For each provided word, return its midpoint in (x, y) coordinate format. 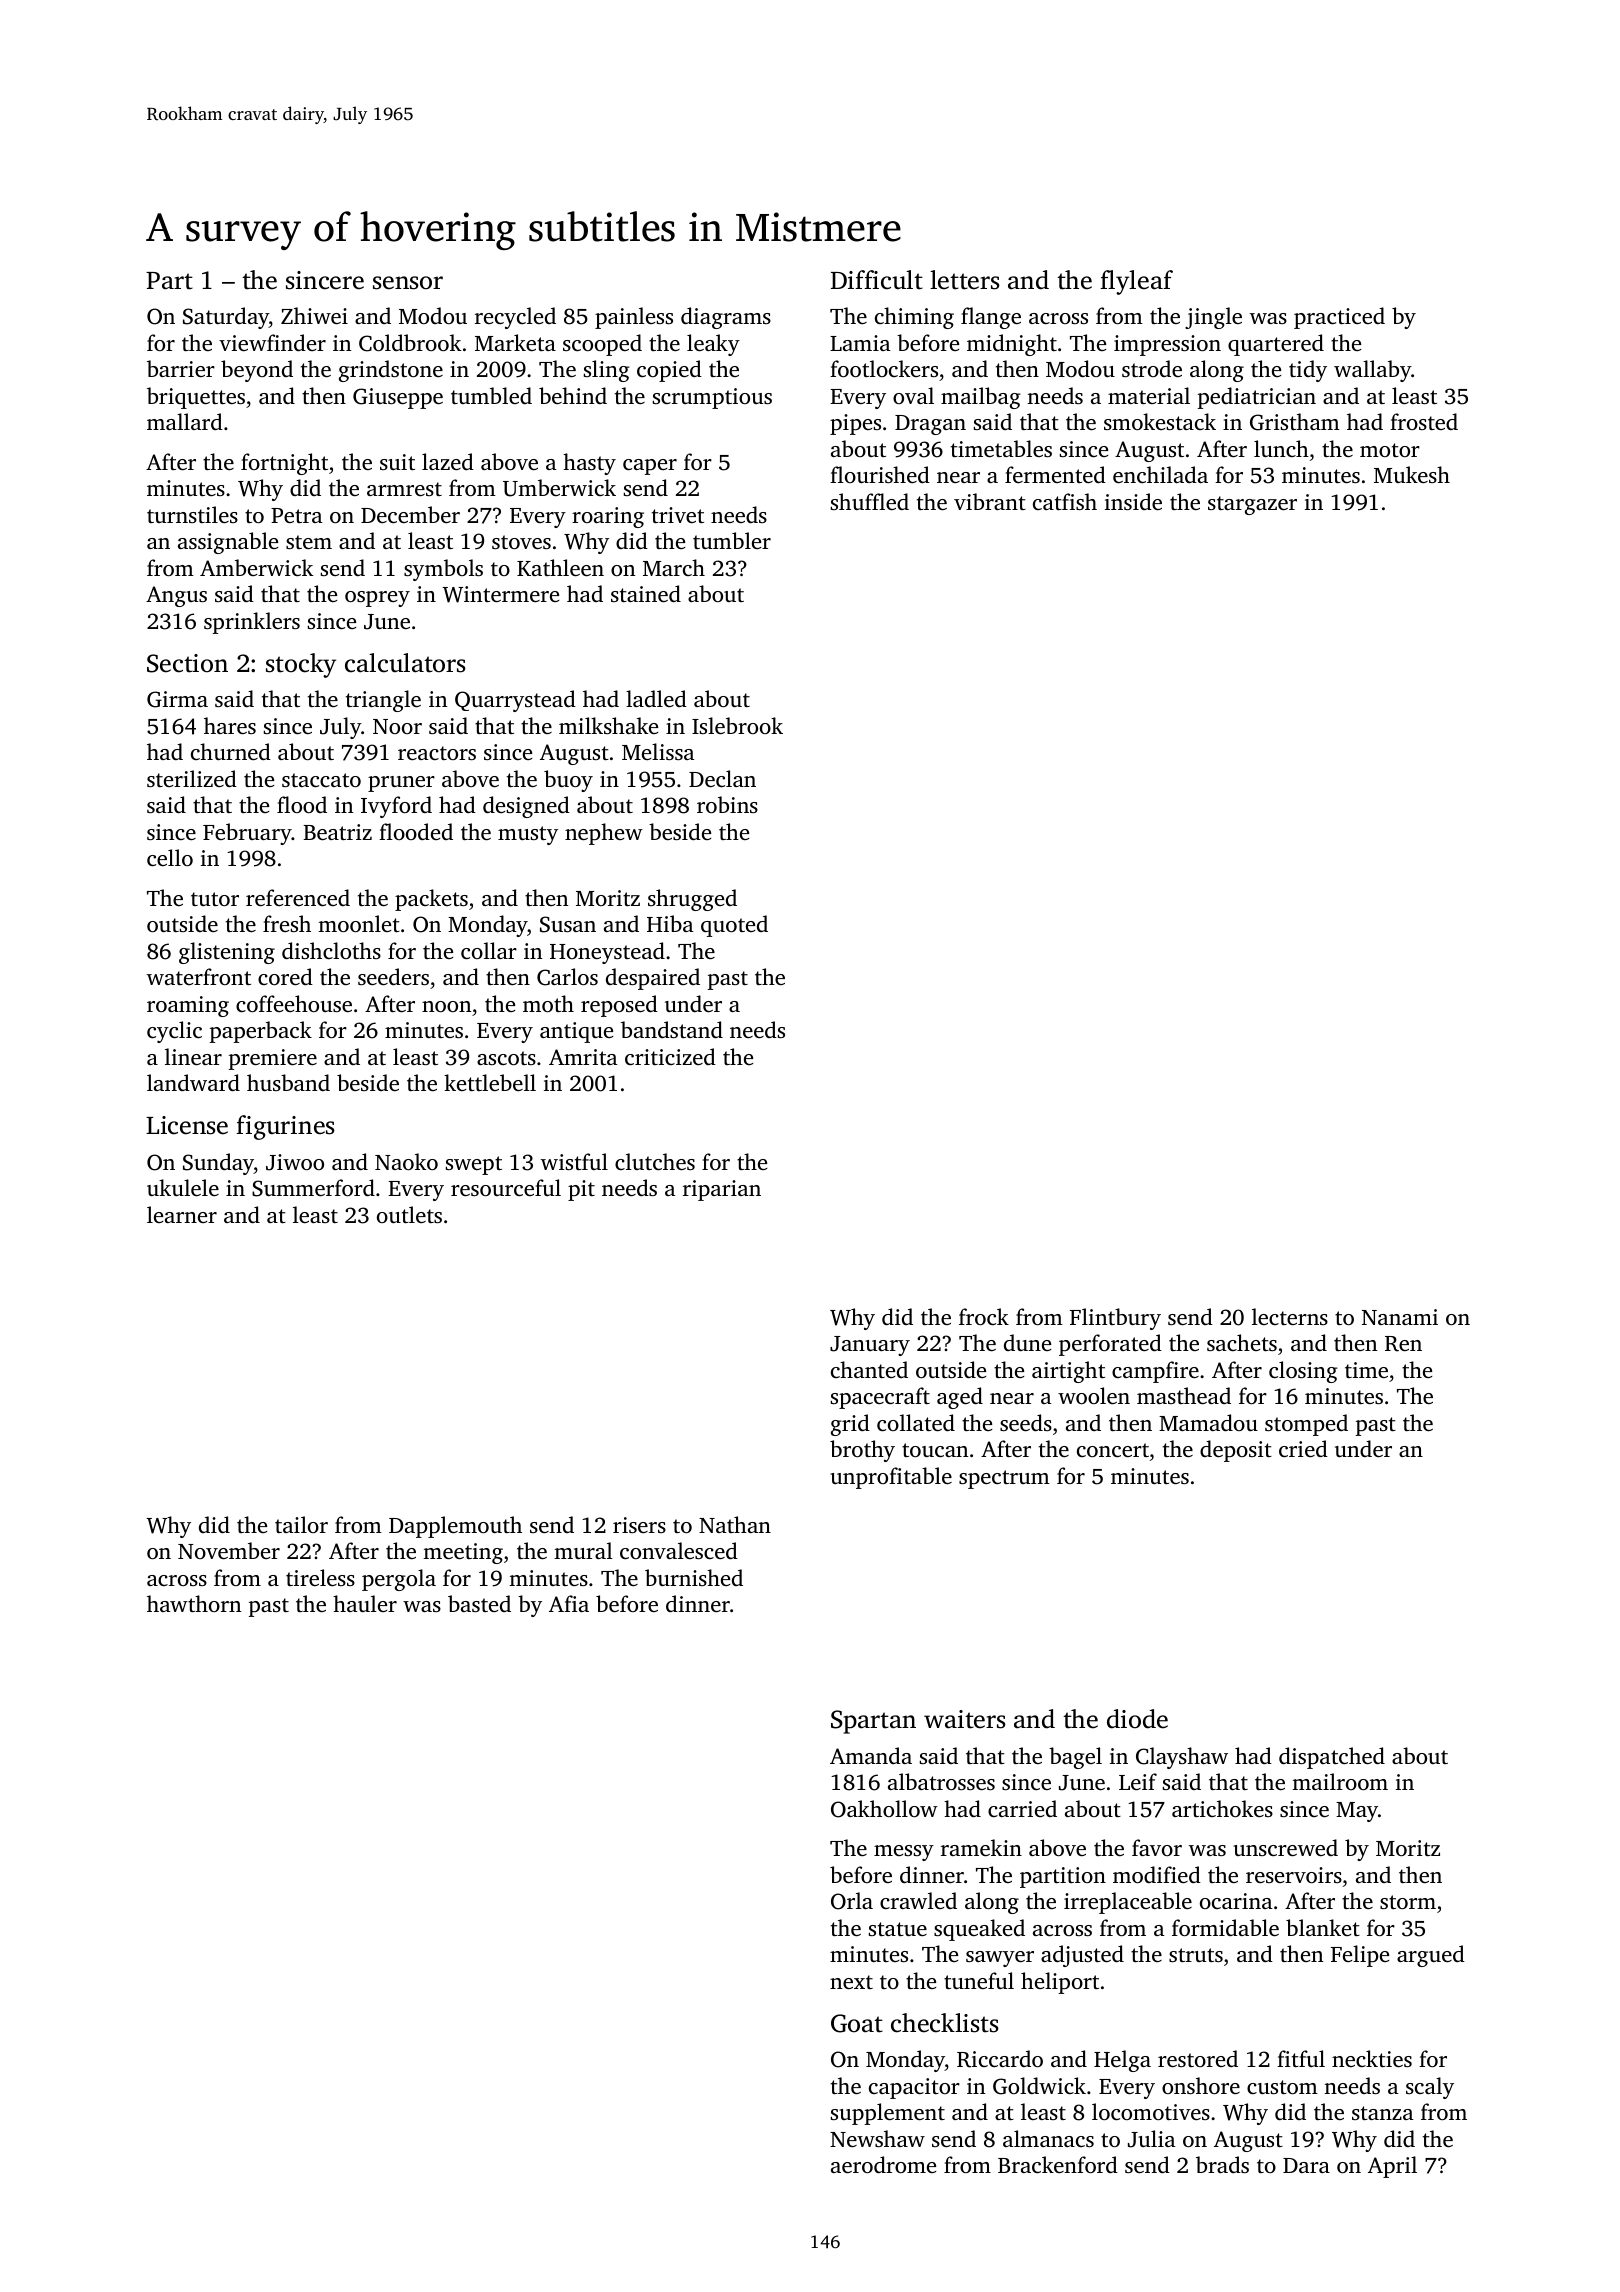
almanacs (1048, 2138)
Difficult (877, 280)
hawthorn (194, 1603)
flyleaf (1136, 282)
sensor (408, 283)
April (1392, 2167)
